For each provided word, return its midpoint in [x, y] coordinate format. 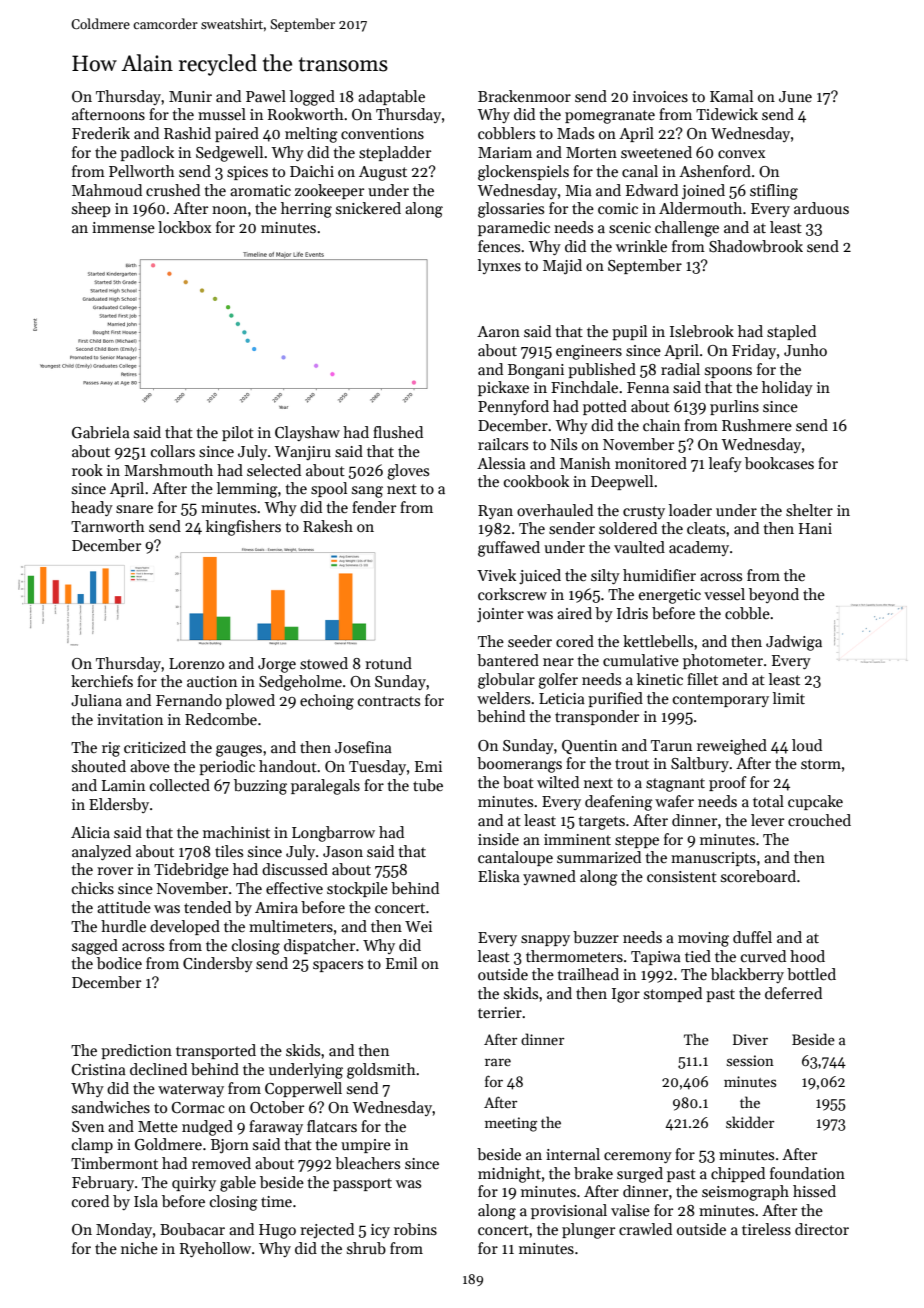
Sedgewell [229, 154]
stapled [791, 332]
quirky [194, 1183]
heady [92, 508]
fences [499, 246]
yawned [549, 877]
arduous [821, 208]
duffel [752, 937]
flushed [398, 432]
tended [207, 907]
